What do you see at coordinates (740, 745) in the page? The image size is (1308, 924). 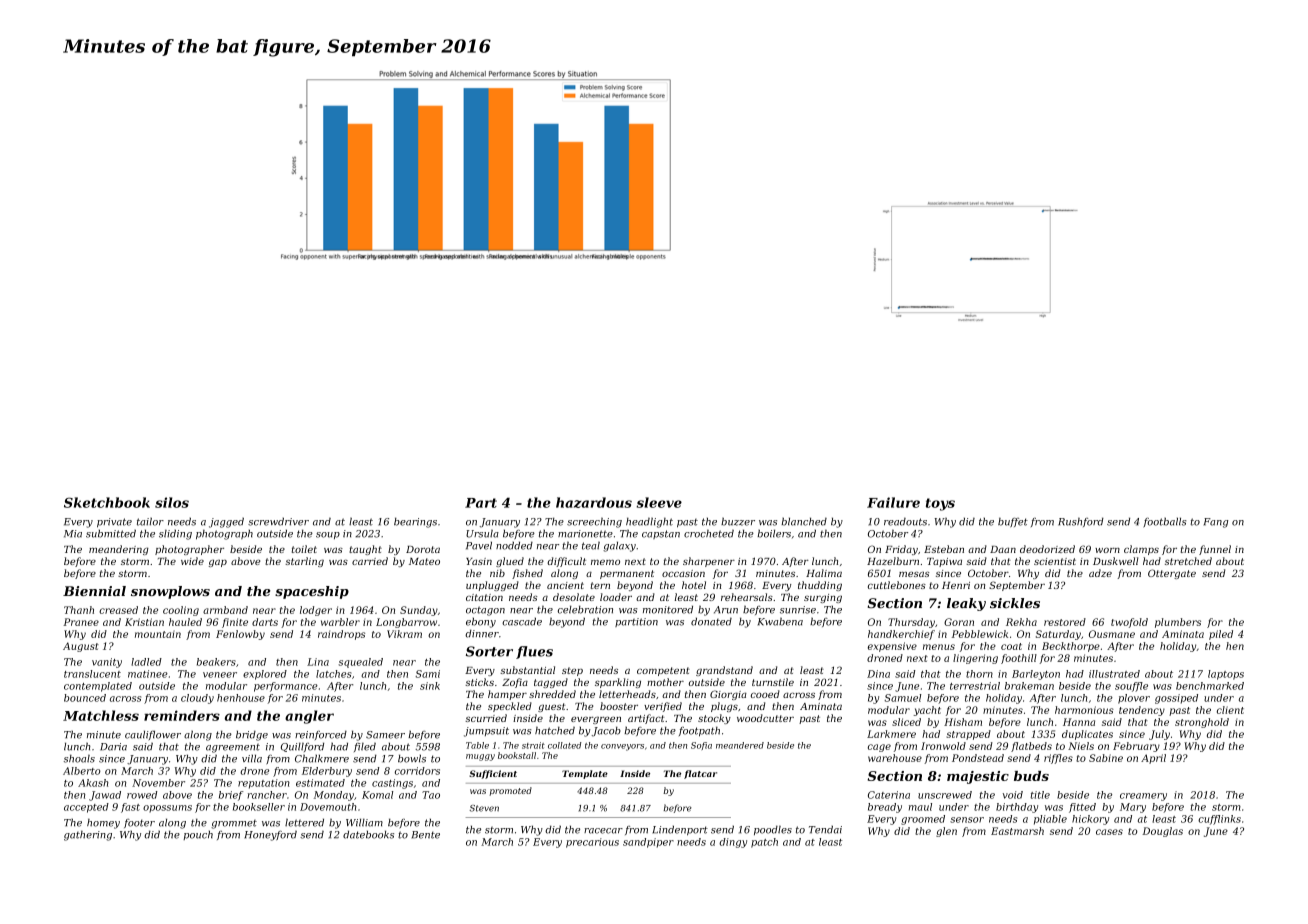 I see `meandered` at bounding box center [740, 745].
